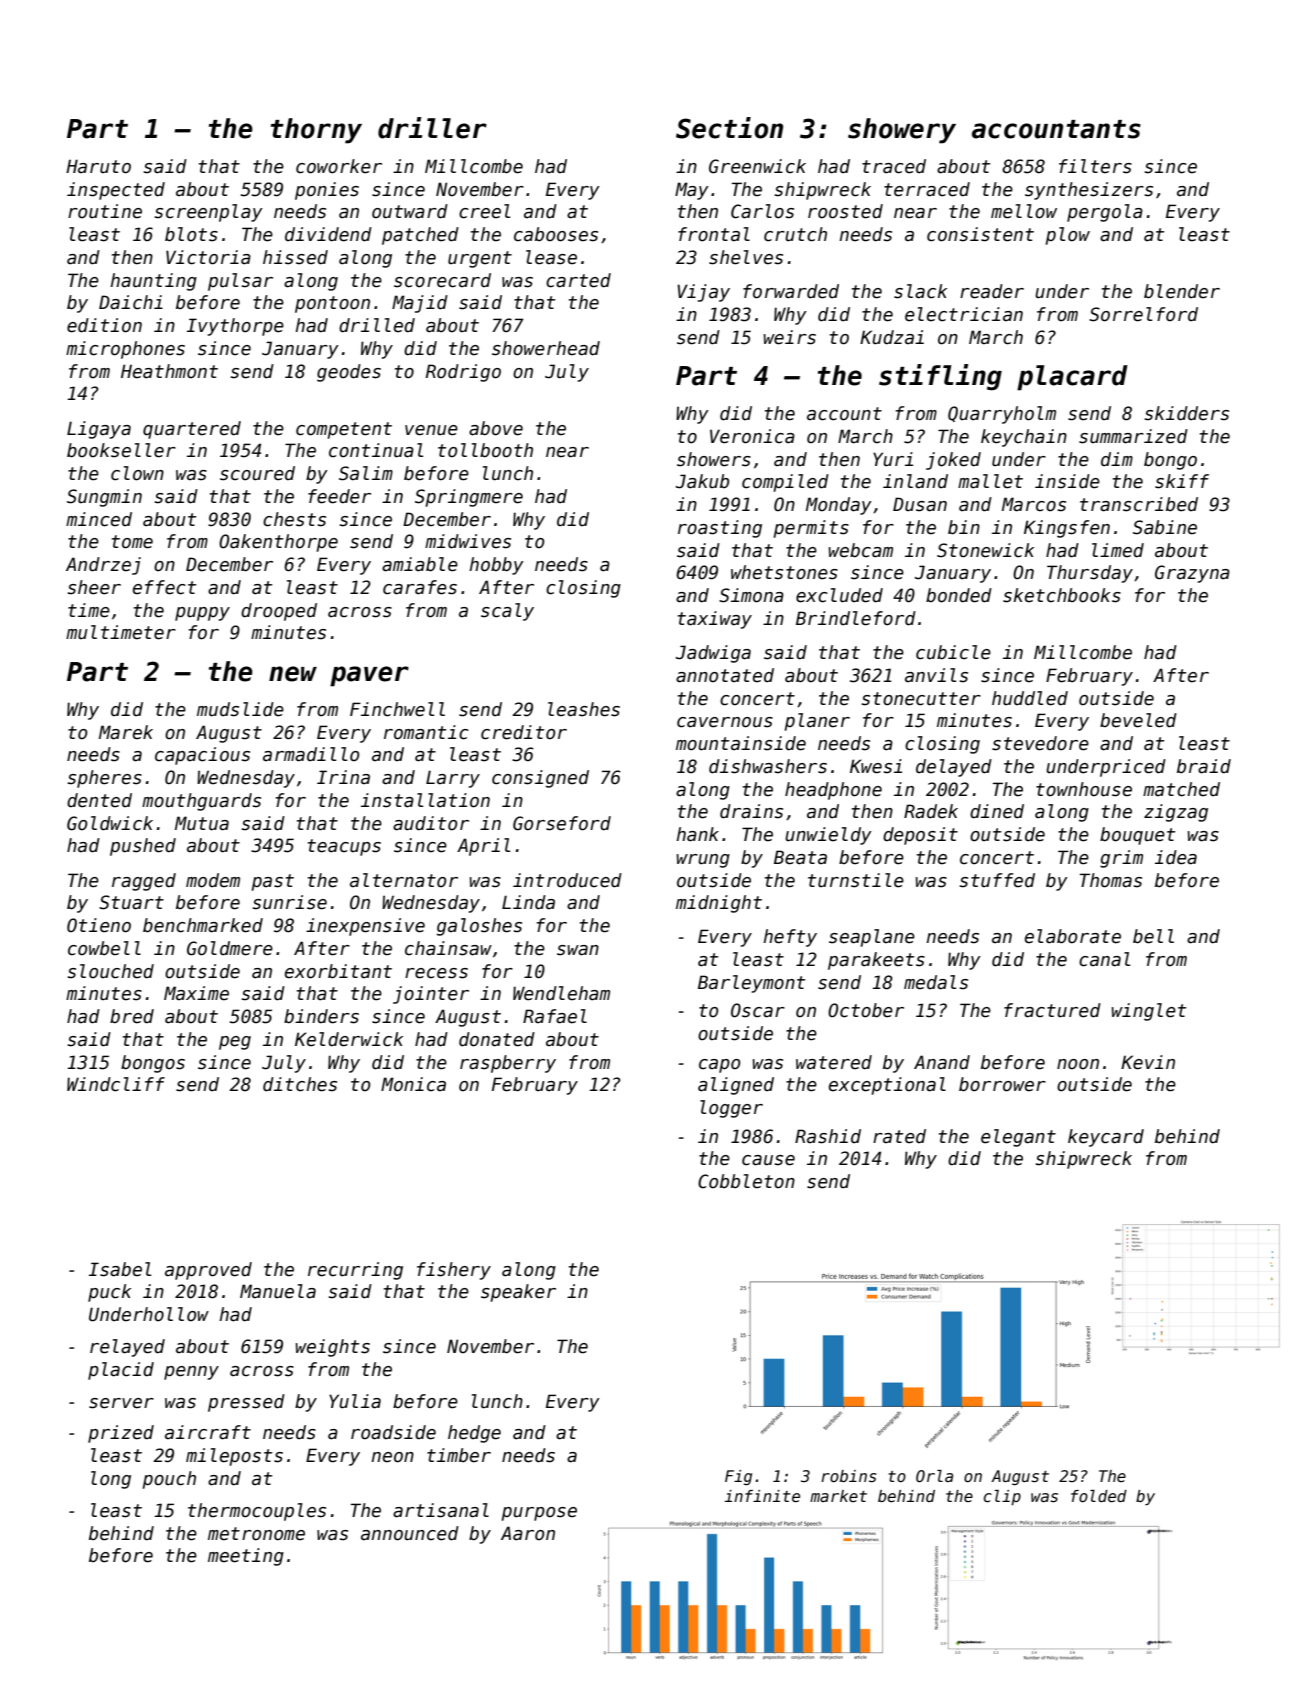  I want to click on beveled, so click(1138, 720).
